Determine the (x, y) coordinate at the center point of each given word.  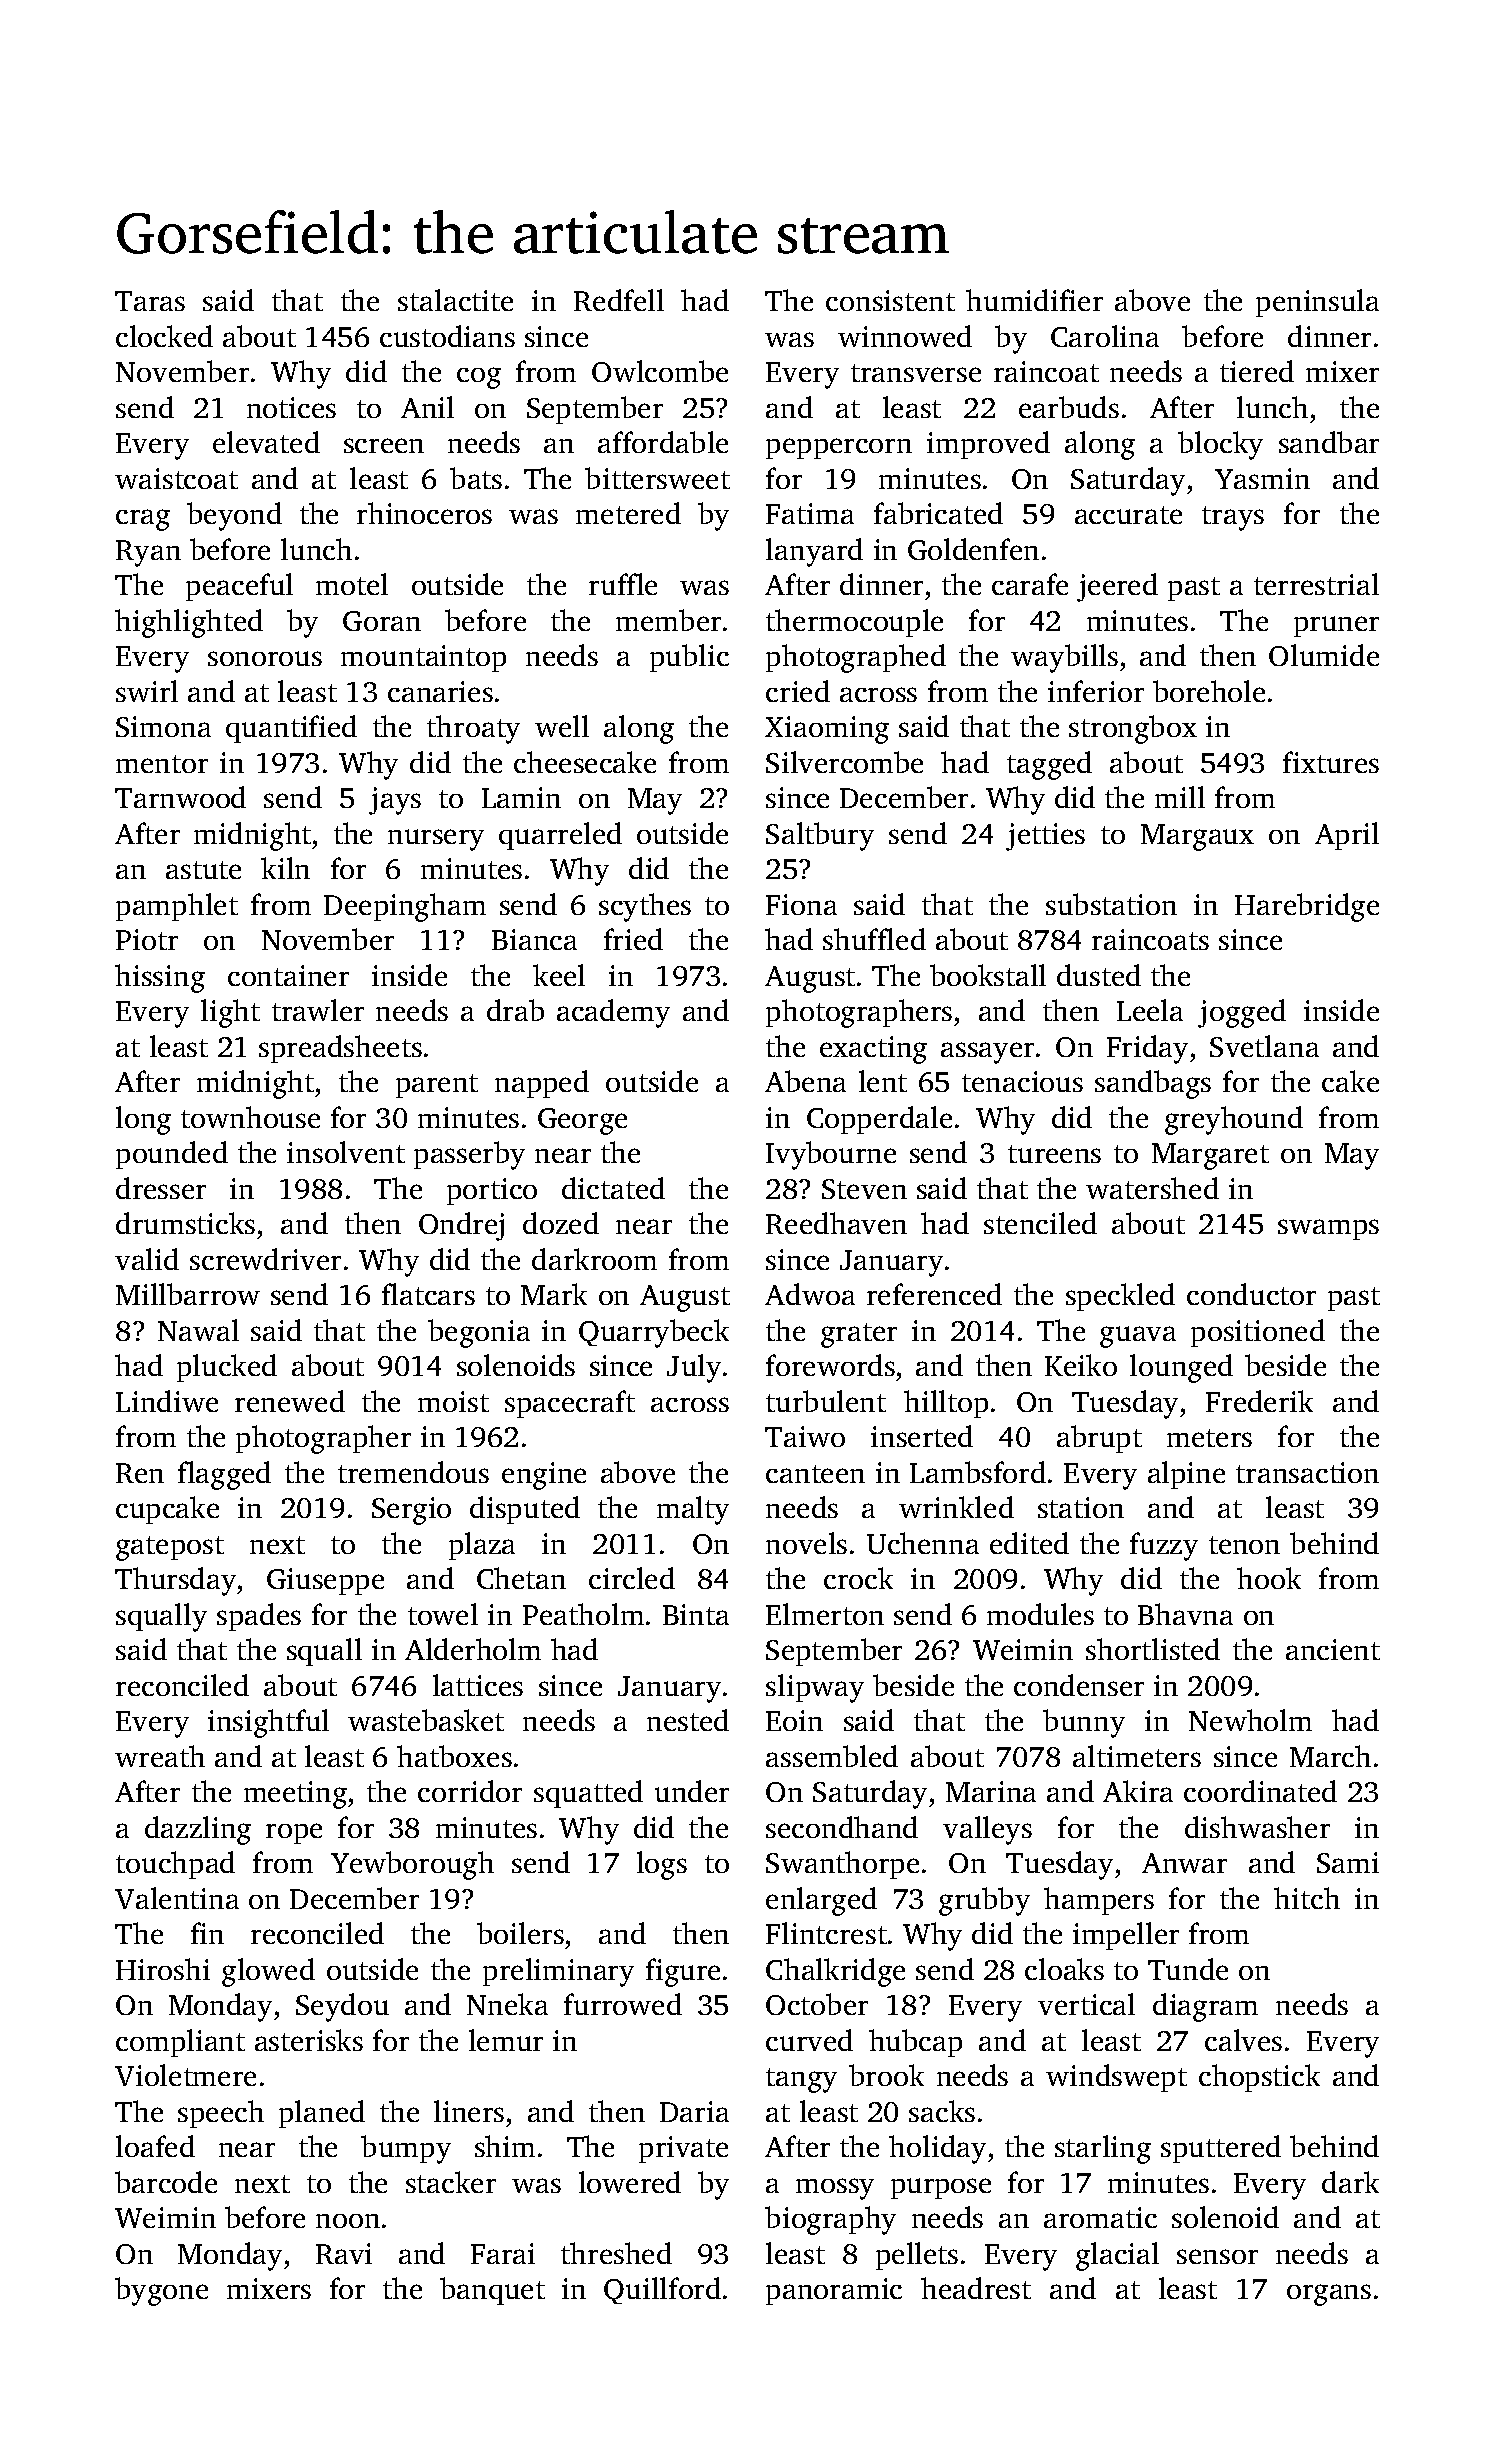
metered (628, 513)
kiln (285, 868)
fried (633, 939)
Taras (150, 301)
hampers (1099, 1901)
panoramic (834, 2291)
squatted (588, 1794)
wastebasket (426, 1720)
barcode (166, 2182)
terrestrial (1316, 584)
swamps (1328, 1229)
